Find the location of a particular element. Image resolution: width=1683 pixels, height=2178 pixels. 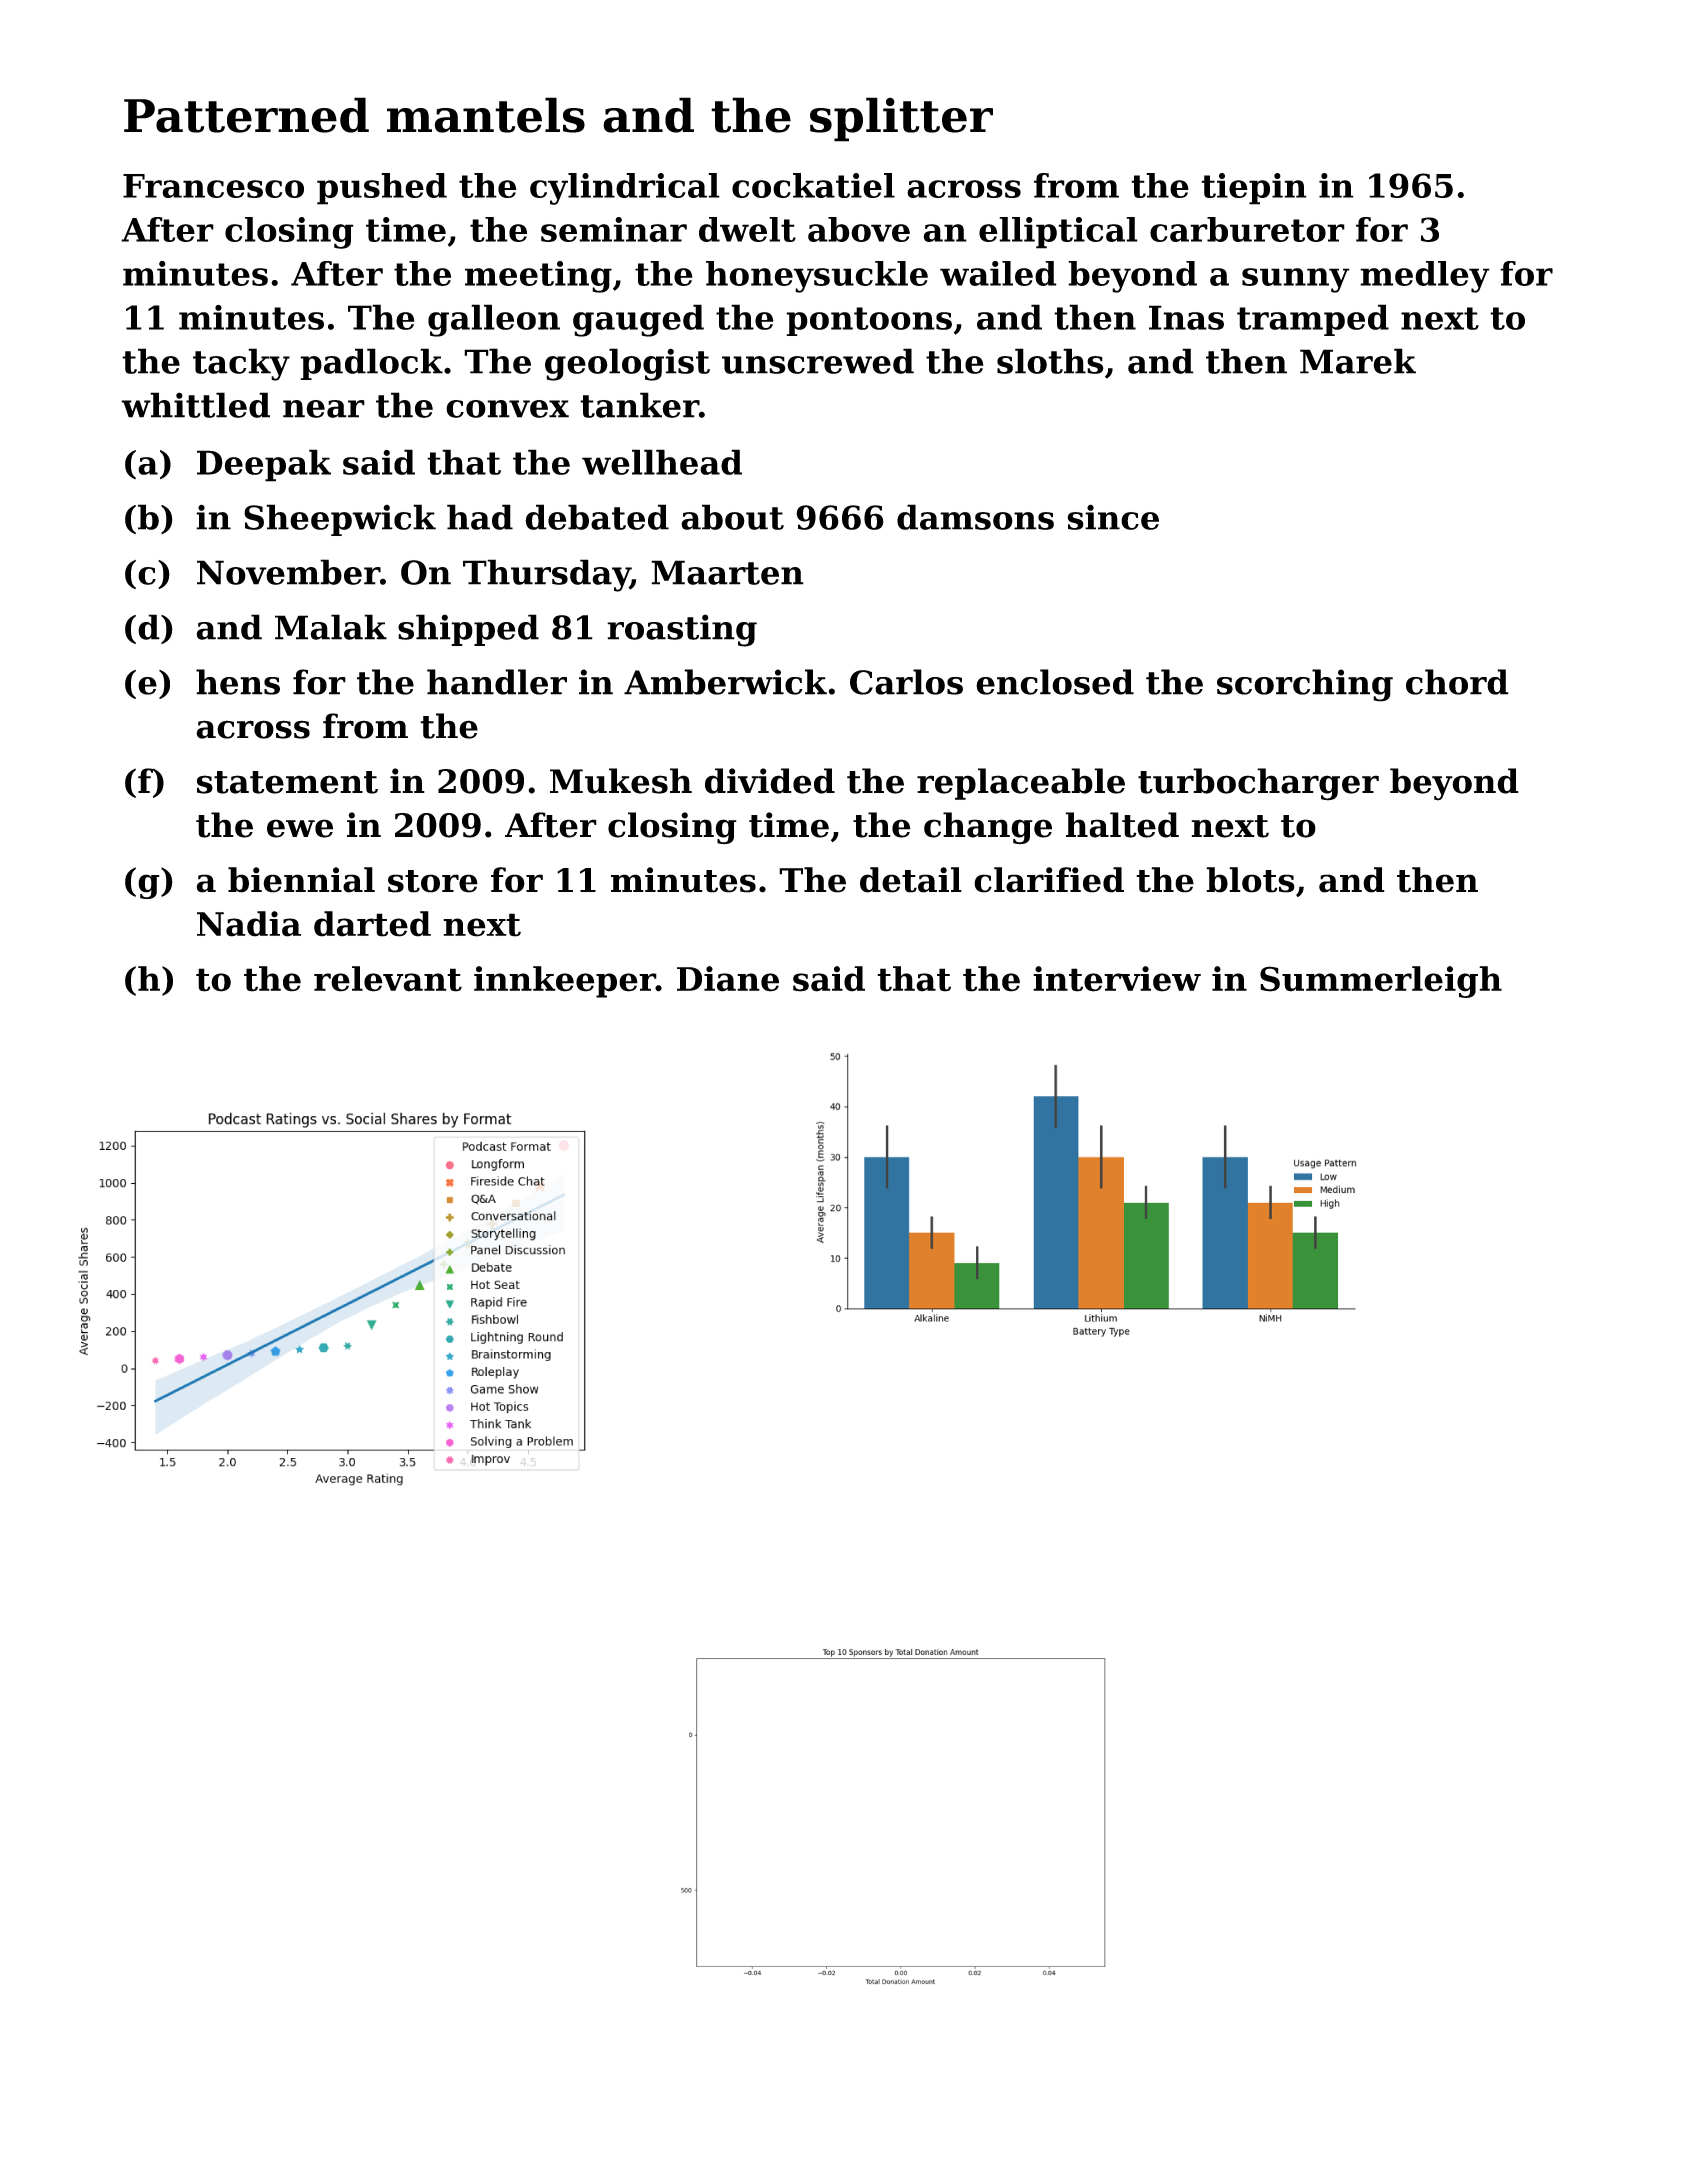

pontoons is located at coordinates (869, 321).
